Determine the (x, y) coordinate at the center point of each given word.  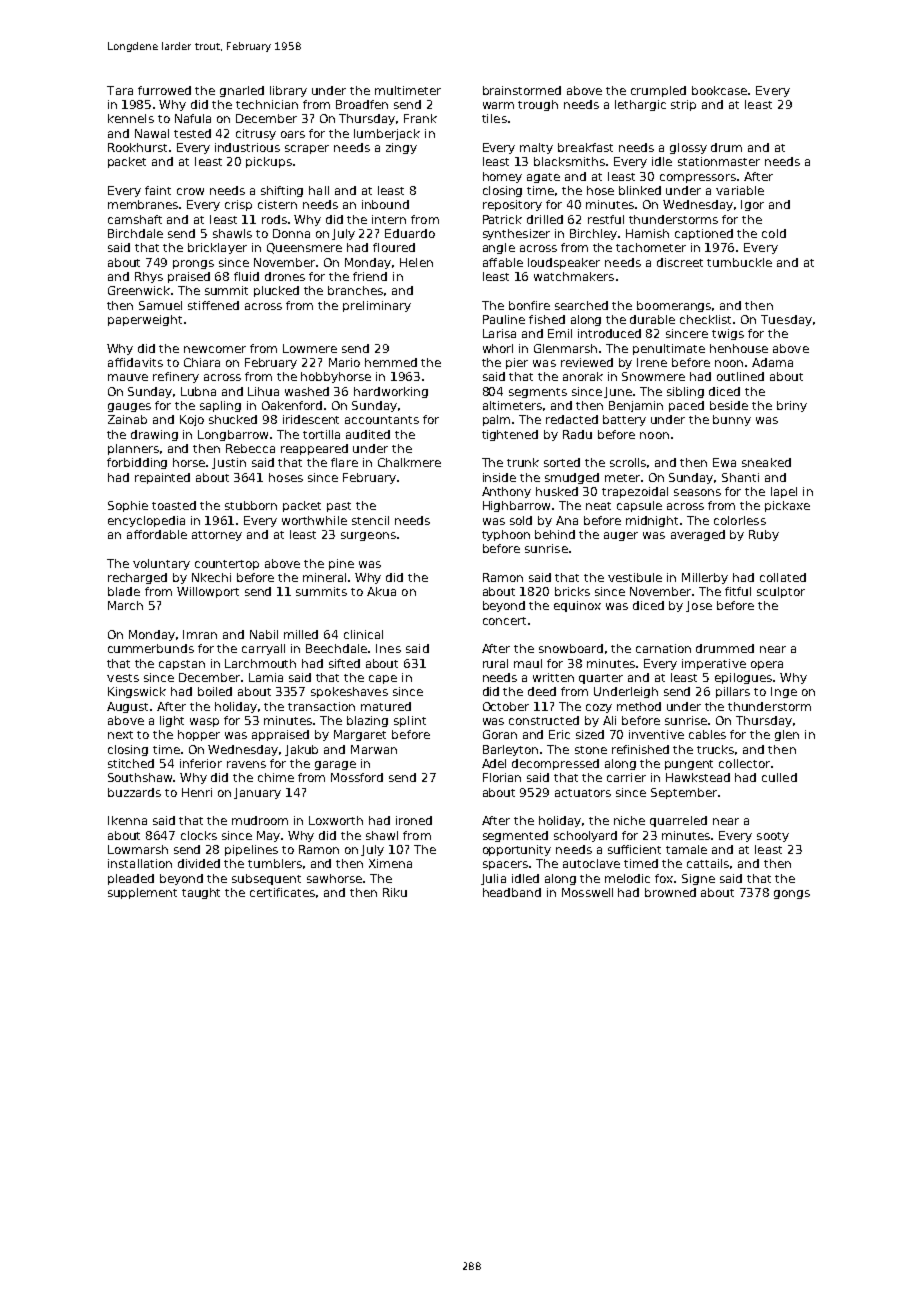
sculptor (781, 592)
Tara (120, 90)
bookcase (720, 90)
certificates (283, 893)
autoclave (591, 863)
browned (670, 892)
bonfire (529, 305)
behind (555, 534)
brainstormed (522, 90)
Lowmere (310, 348)
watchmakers (574, 276)
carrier (626, 777)
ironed (414, 820)
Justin (229, 463)
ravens (246, 764)
